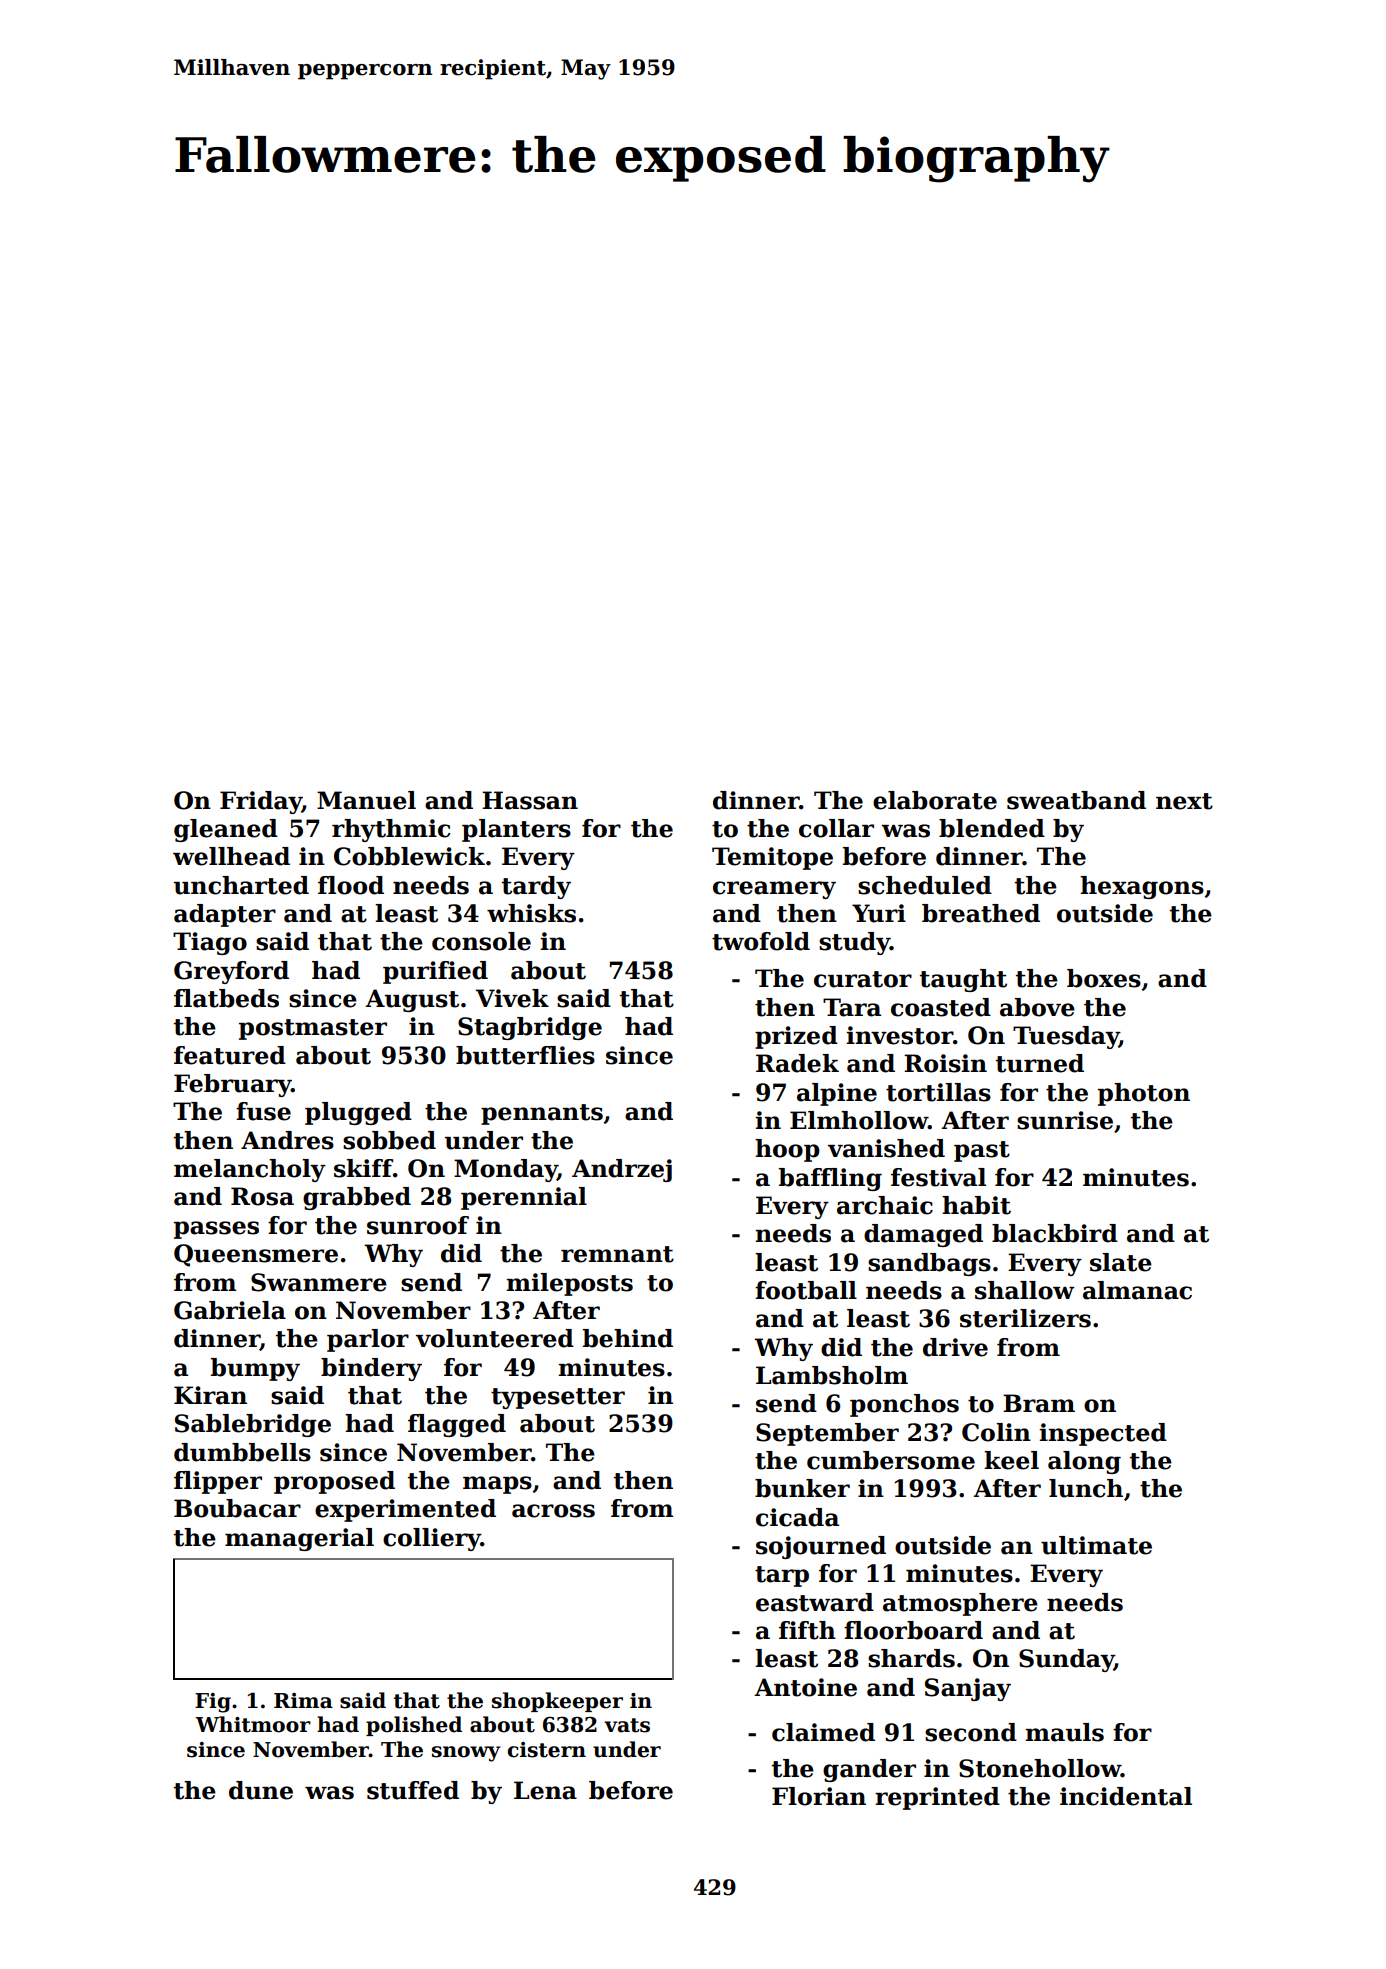  I want to click on Hassan, so click(530, 800).
